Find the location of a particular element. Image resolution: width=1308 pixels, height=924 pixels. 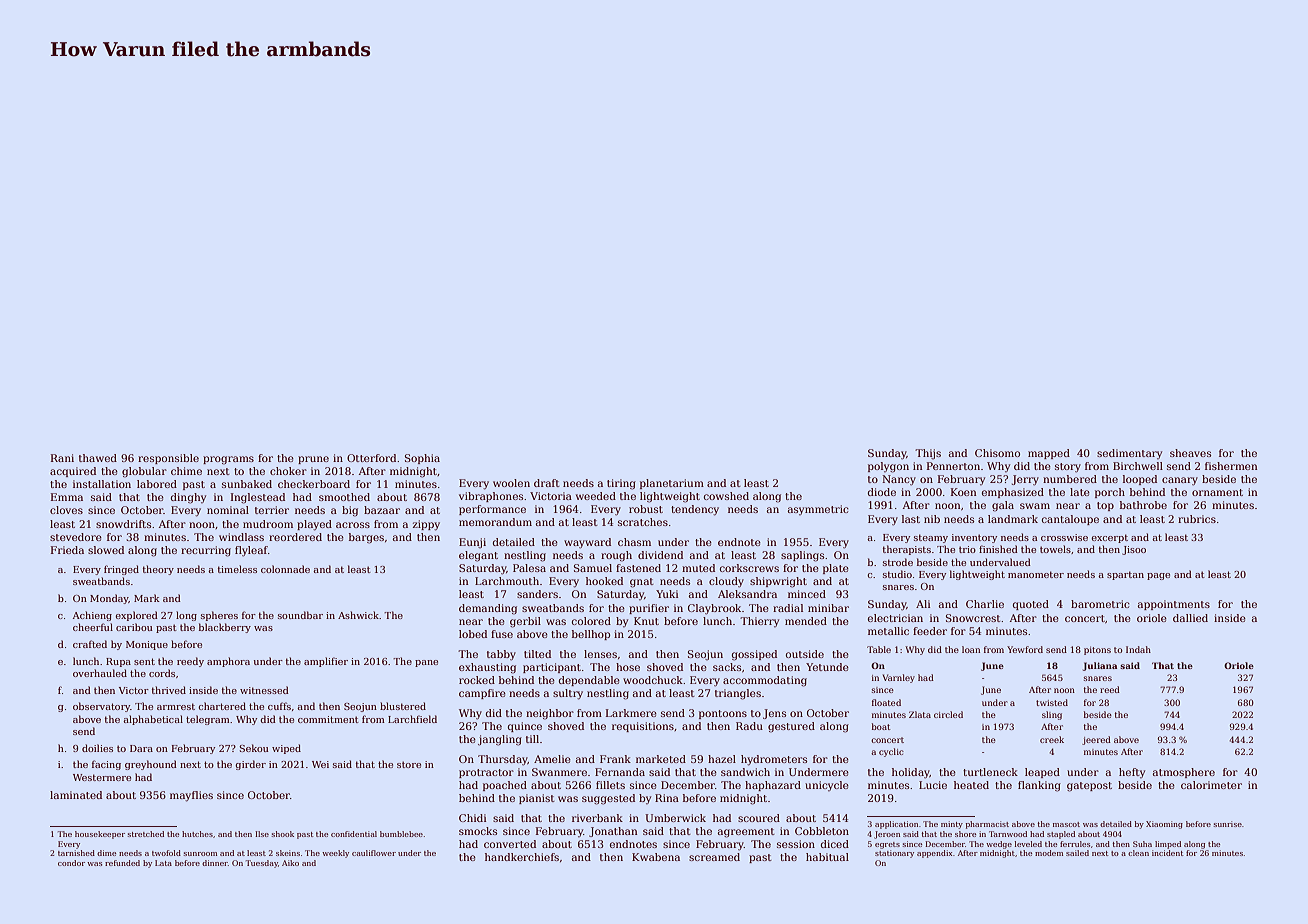

barometric is located at coordinates (1100, 604).
